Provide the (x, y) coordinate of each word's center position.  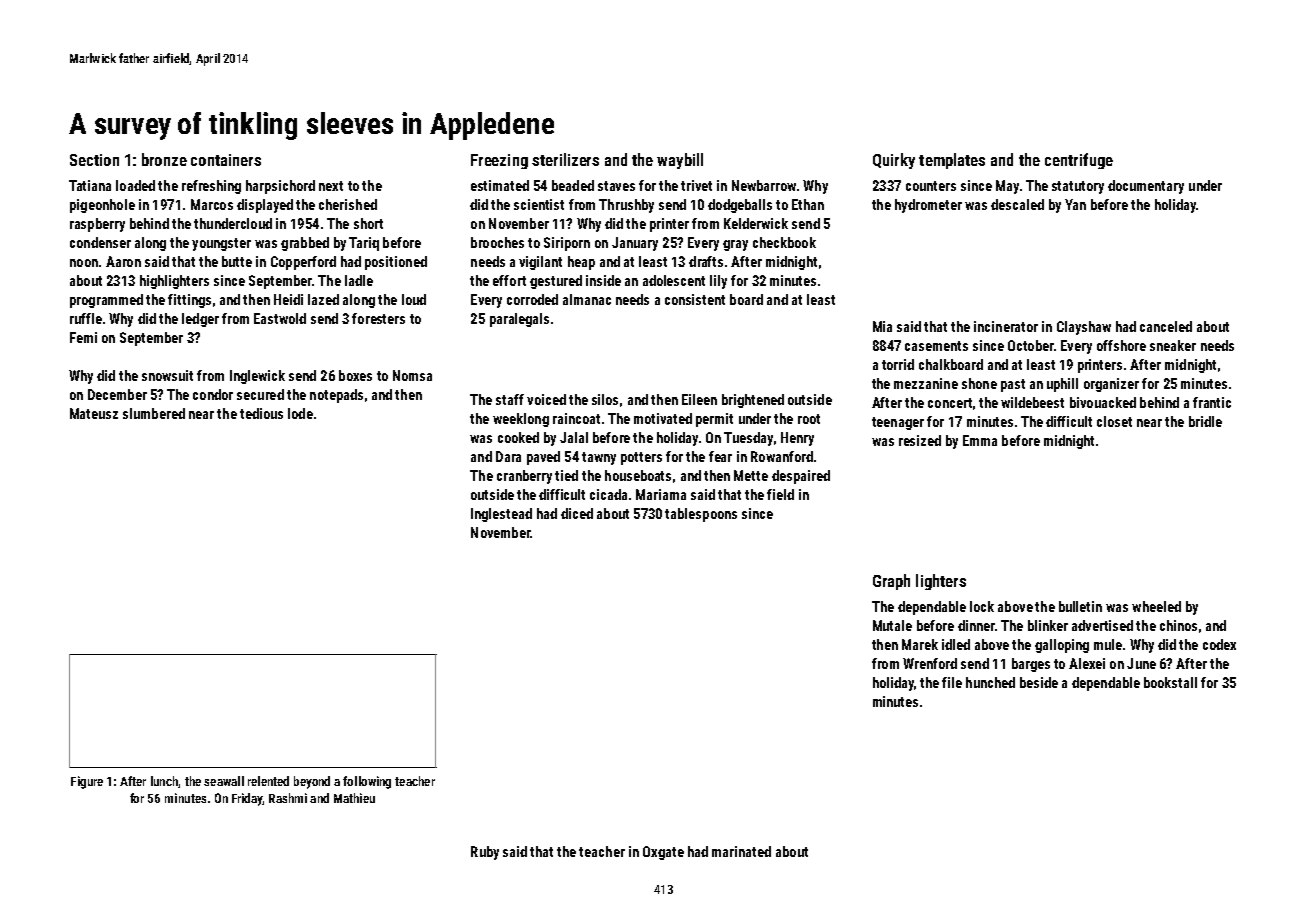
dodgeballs (740, 206)
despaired (801, 477)
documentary (1146, 187)
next (331, 186)
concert (950, 403)
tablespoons (701, 515)
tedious (261, 413)
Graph (891, 582)
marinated (741, 851)
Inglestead (501, 515)
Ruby (485, 853)
